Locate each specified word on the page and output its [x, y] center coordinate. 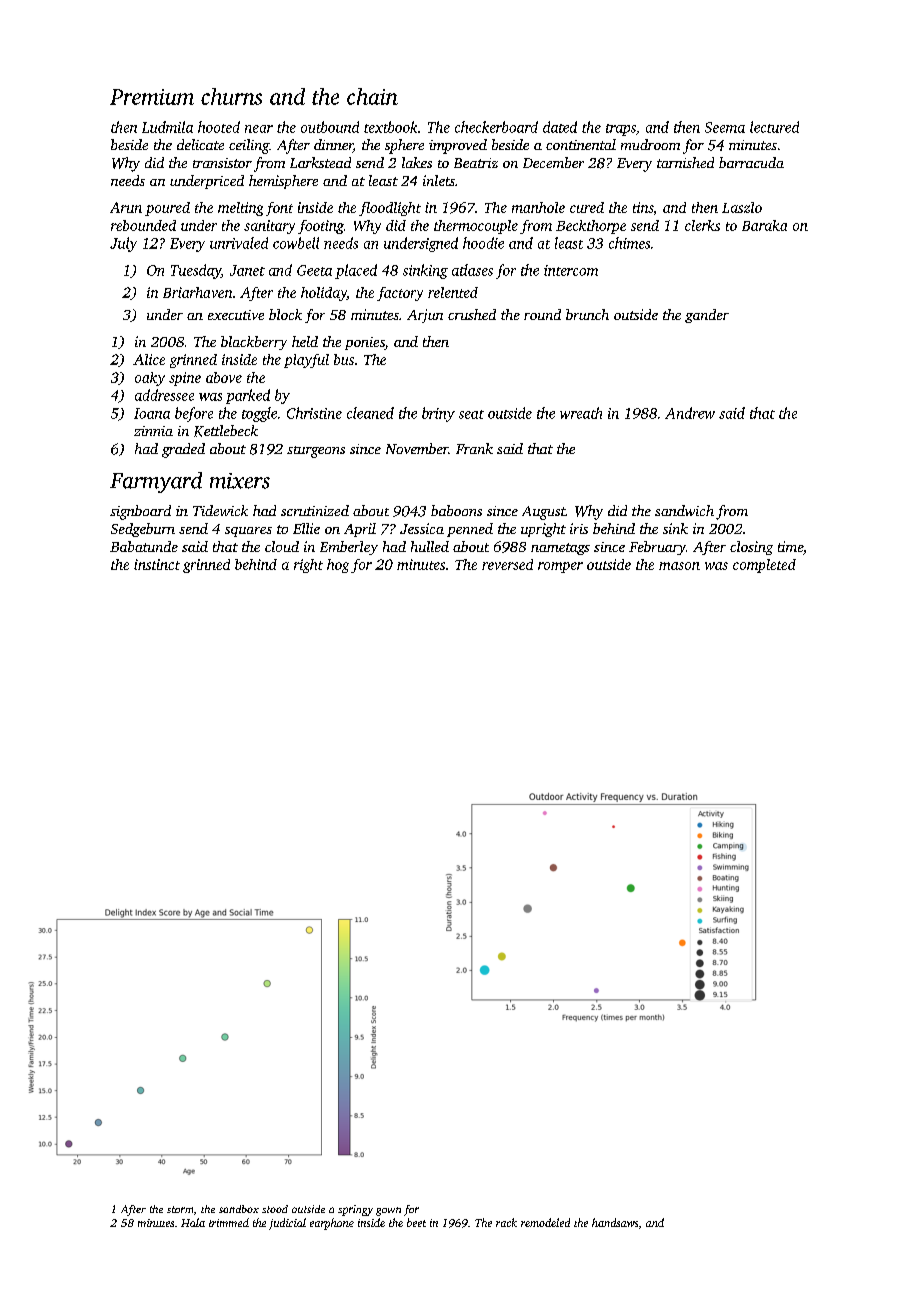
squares [248, 532]
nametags [560, 549]
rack [506, 1222]
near [259, 129]
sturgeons [316, 452]
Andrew [690, 413]
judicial [287, 1224]
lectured [774, 127]
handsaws [615, 1222]
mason [679, 566]
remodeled [545, 1222]
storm [180, 1209]
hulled [430, 546]
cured [587, 207]
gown [388, 1211]
